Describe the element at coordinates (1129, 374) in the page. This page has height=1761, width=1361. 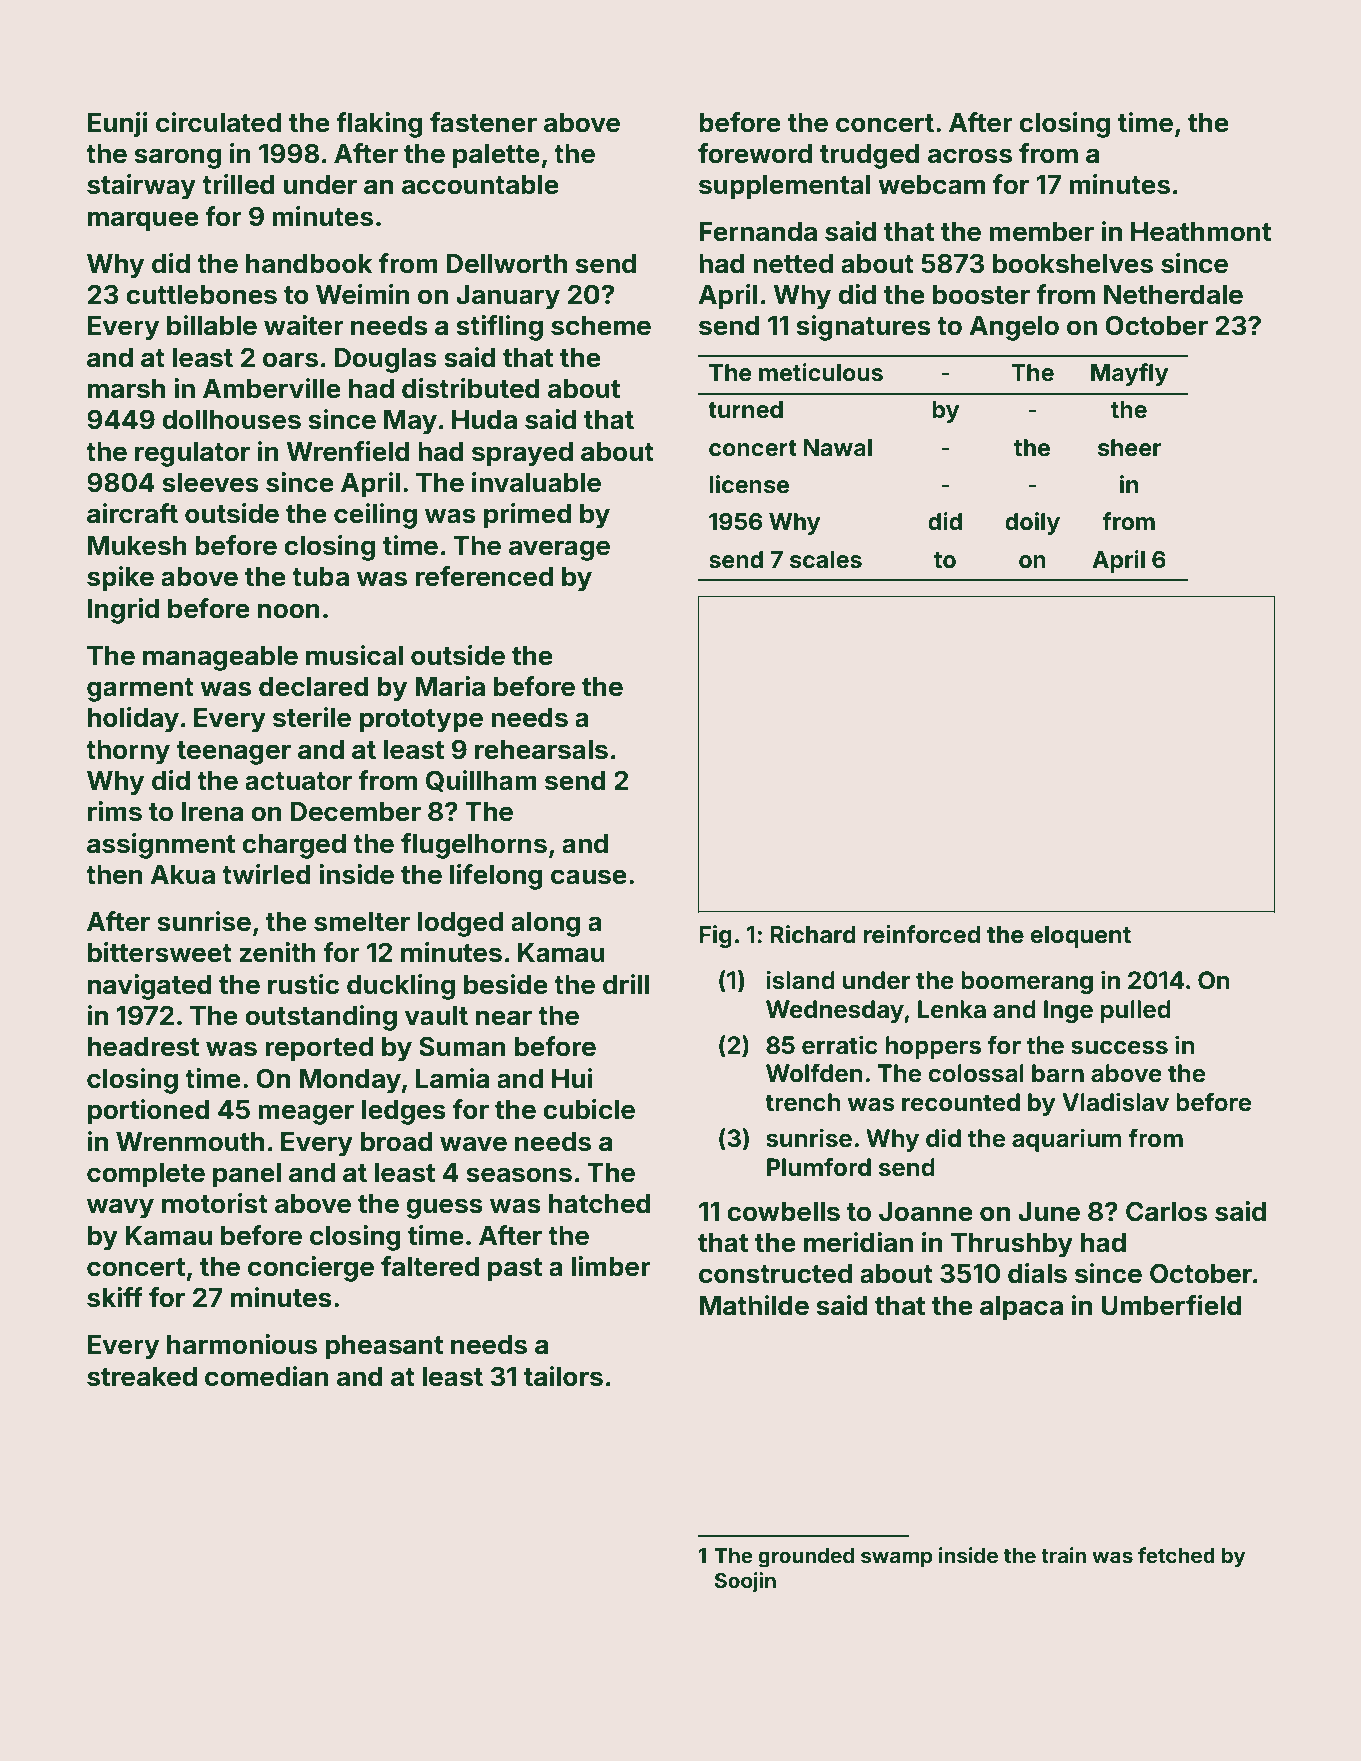
I see `Mayfly` at that location.
